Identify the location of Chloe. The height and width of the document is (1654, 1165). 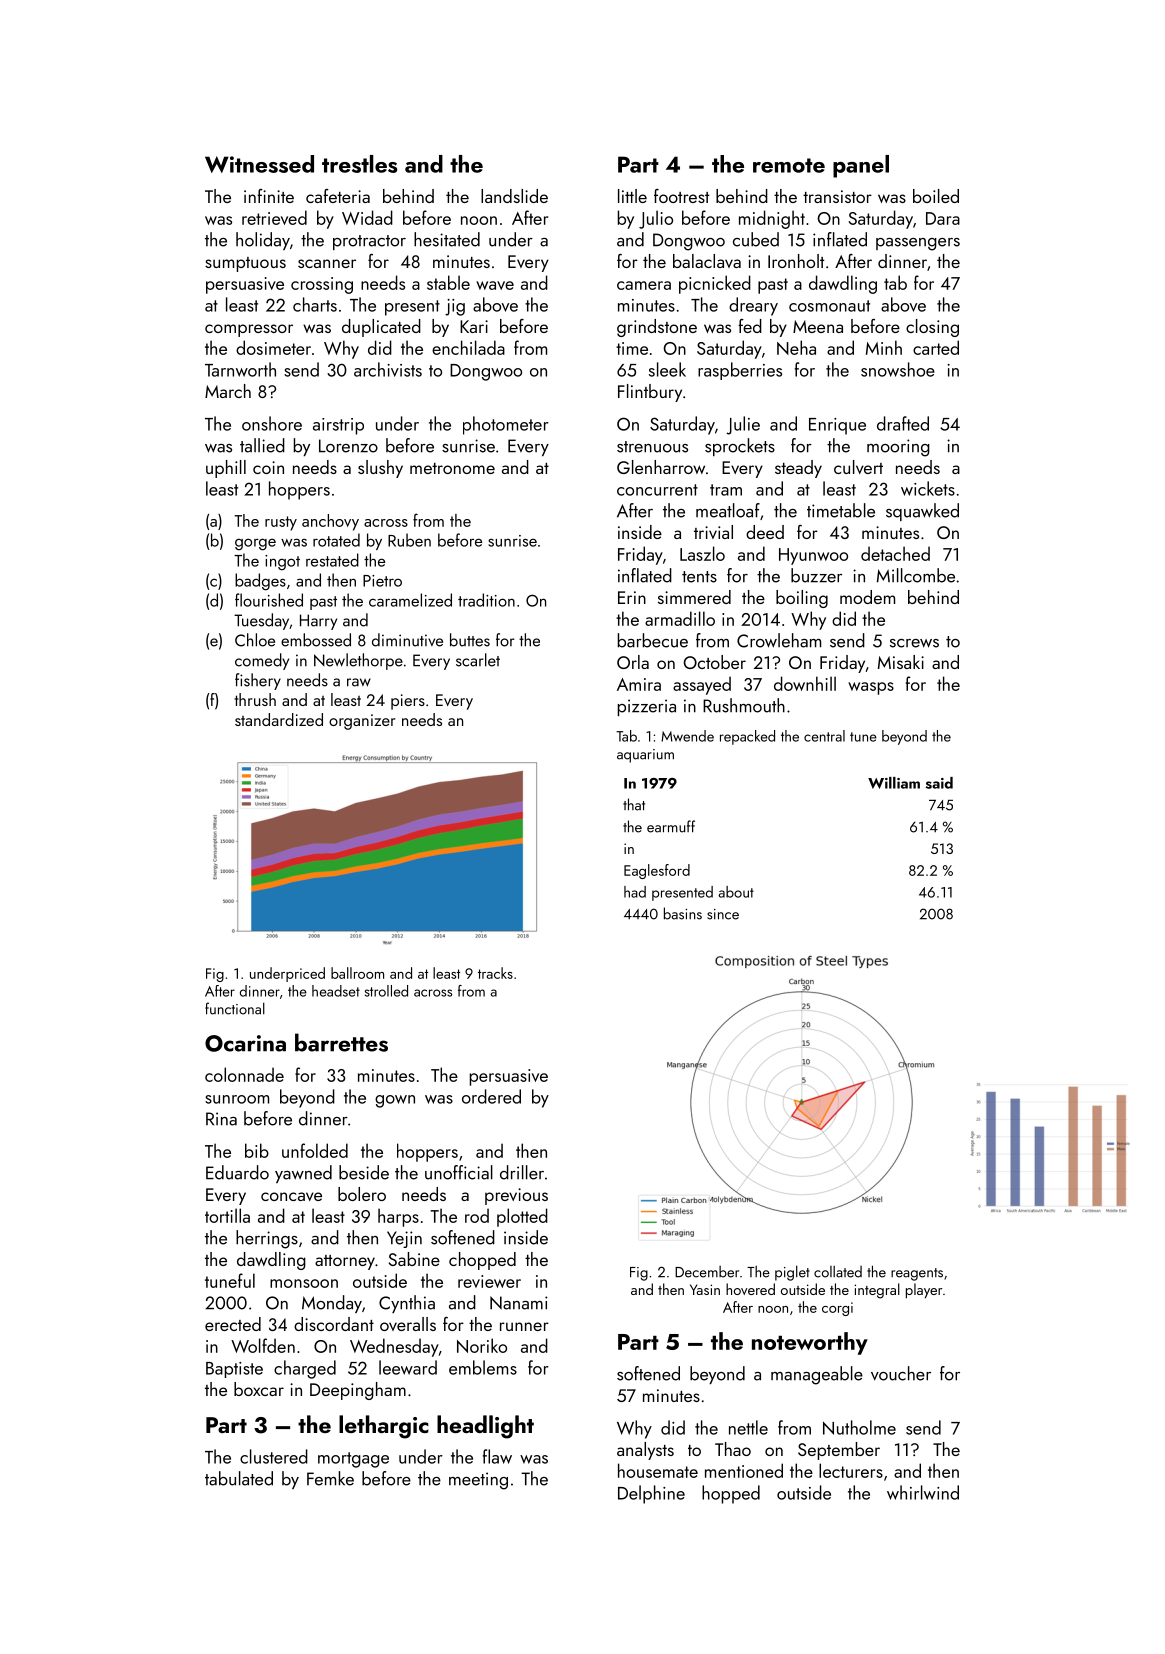
(255, 640).
